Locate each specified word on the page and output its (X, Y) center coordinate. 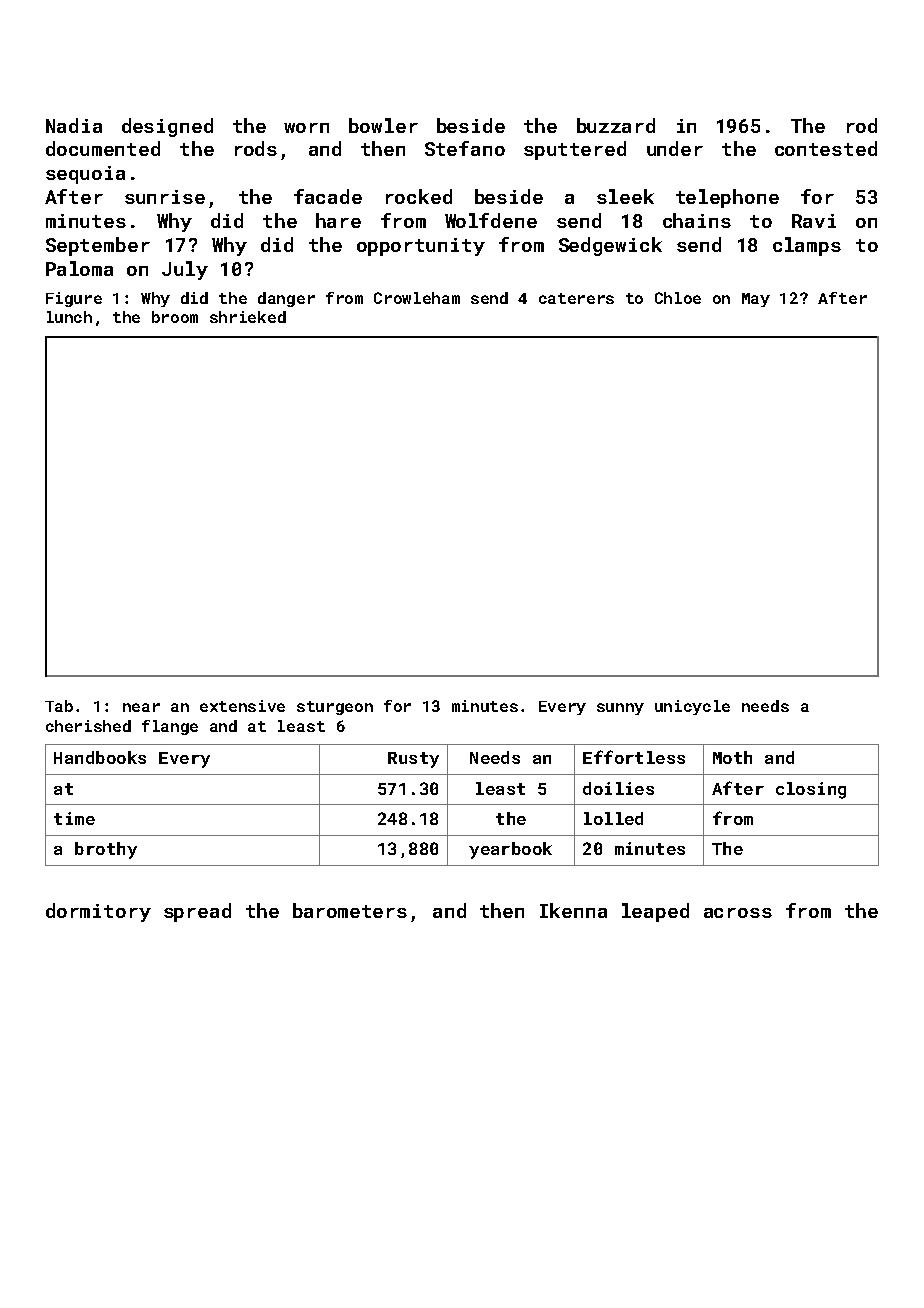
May (756, 300)
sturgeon (335, 708)
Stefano (465, 148)
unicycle (692, 707)
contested (826, 148)
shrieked (248, 317)
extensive (242, 706)
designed (167, 127)
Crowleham (417, 298)
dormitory (98, 912)
